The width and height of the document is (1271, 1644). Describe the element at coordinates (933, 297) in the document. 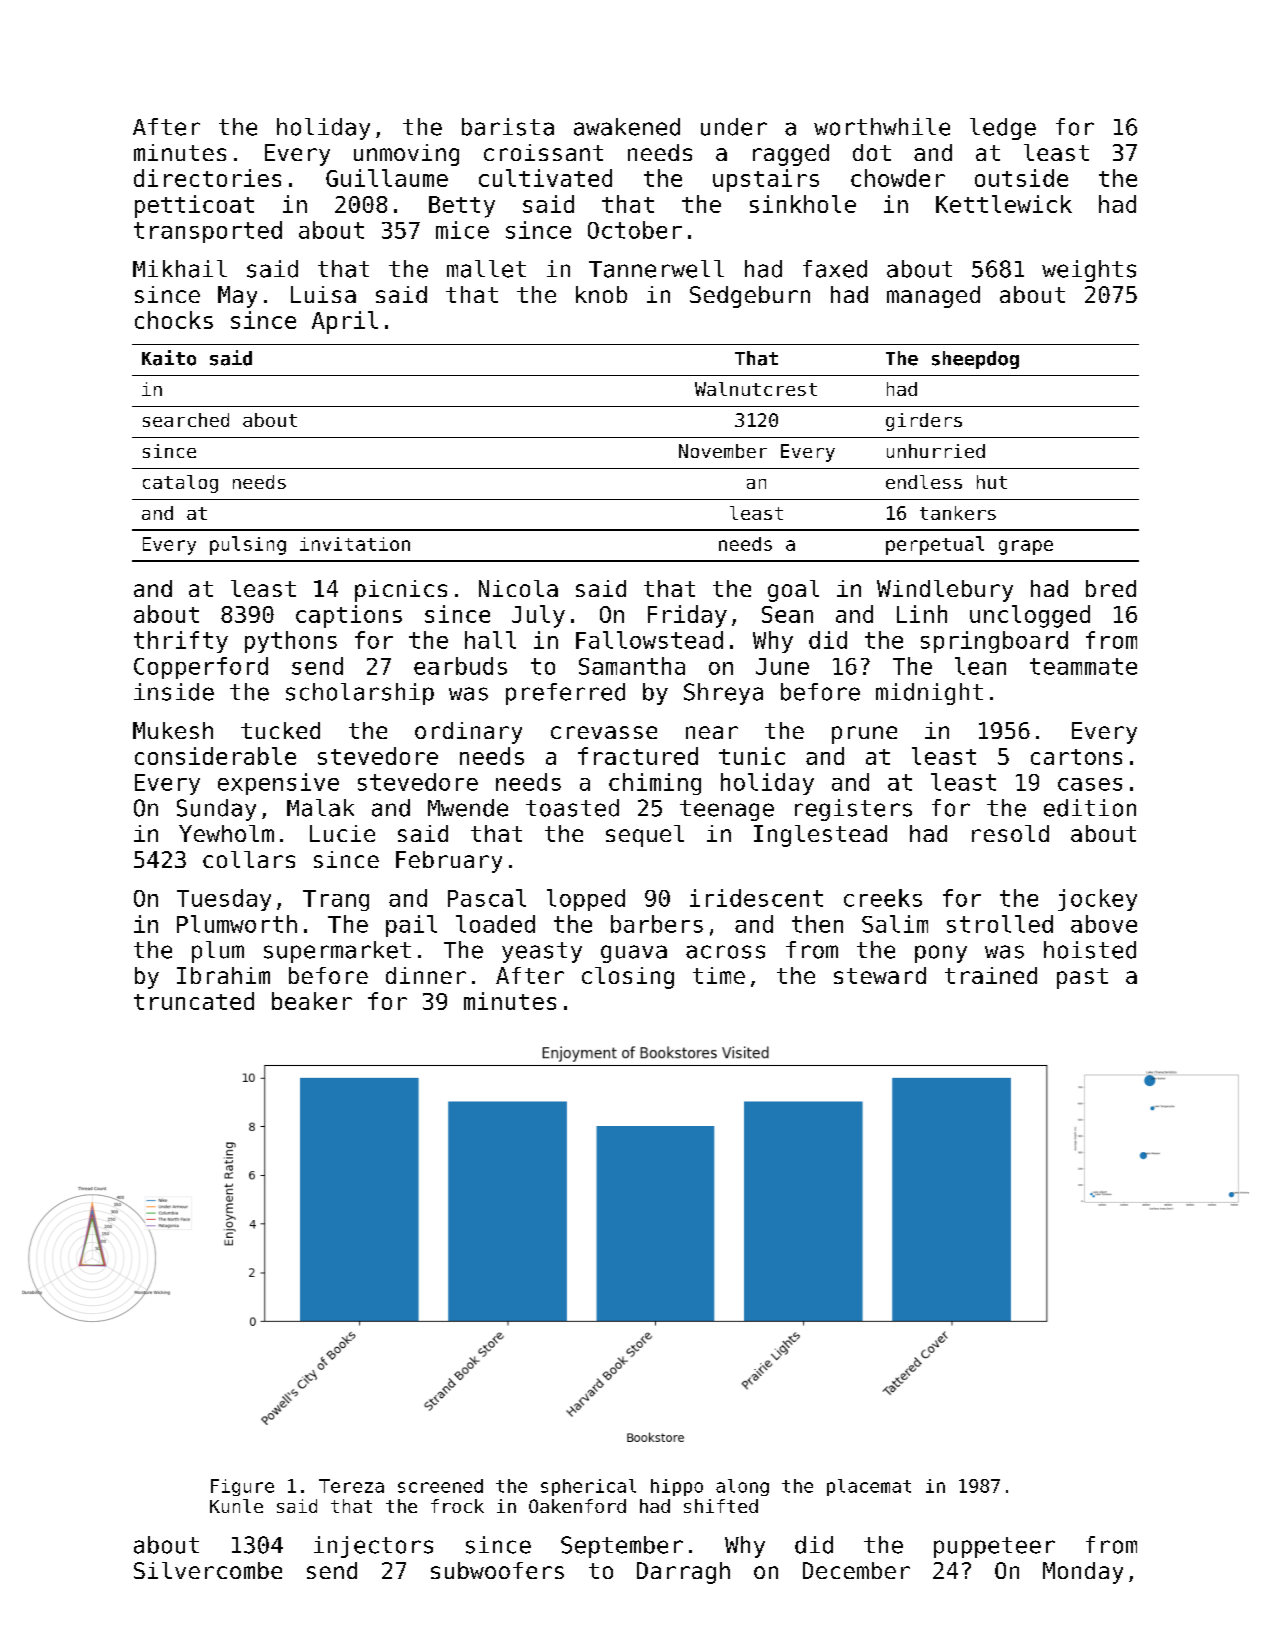

I see `managed` at that location.
